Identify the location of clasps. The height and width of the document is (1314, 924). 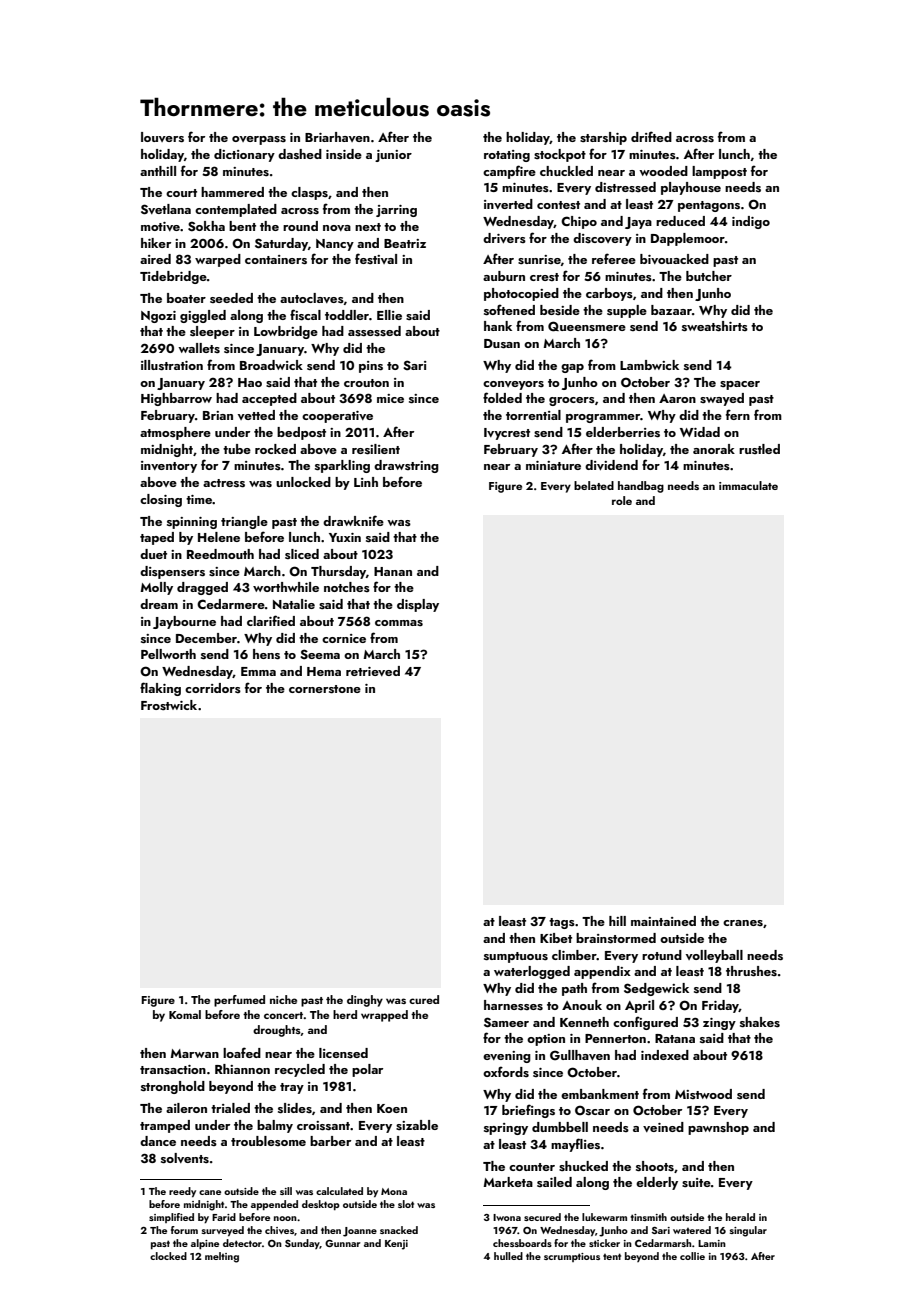
(309, 193).
